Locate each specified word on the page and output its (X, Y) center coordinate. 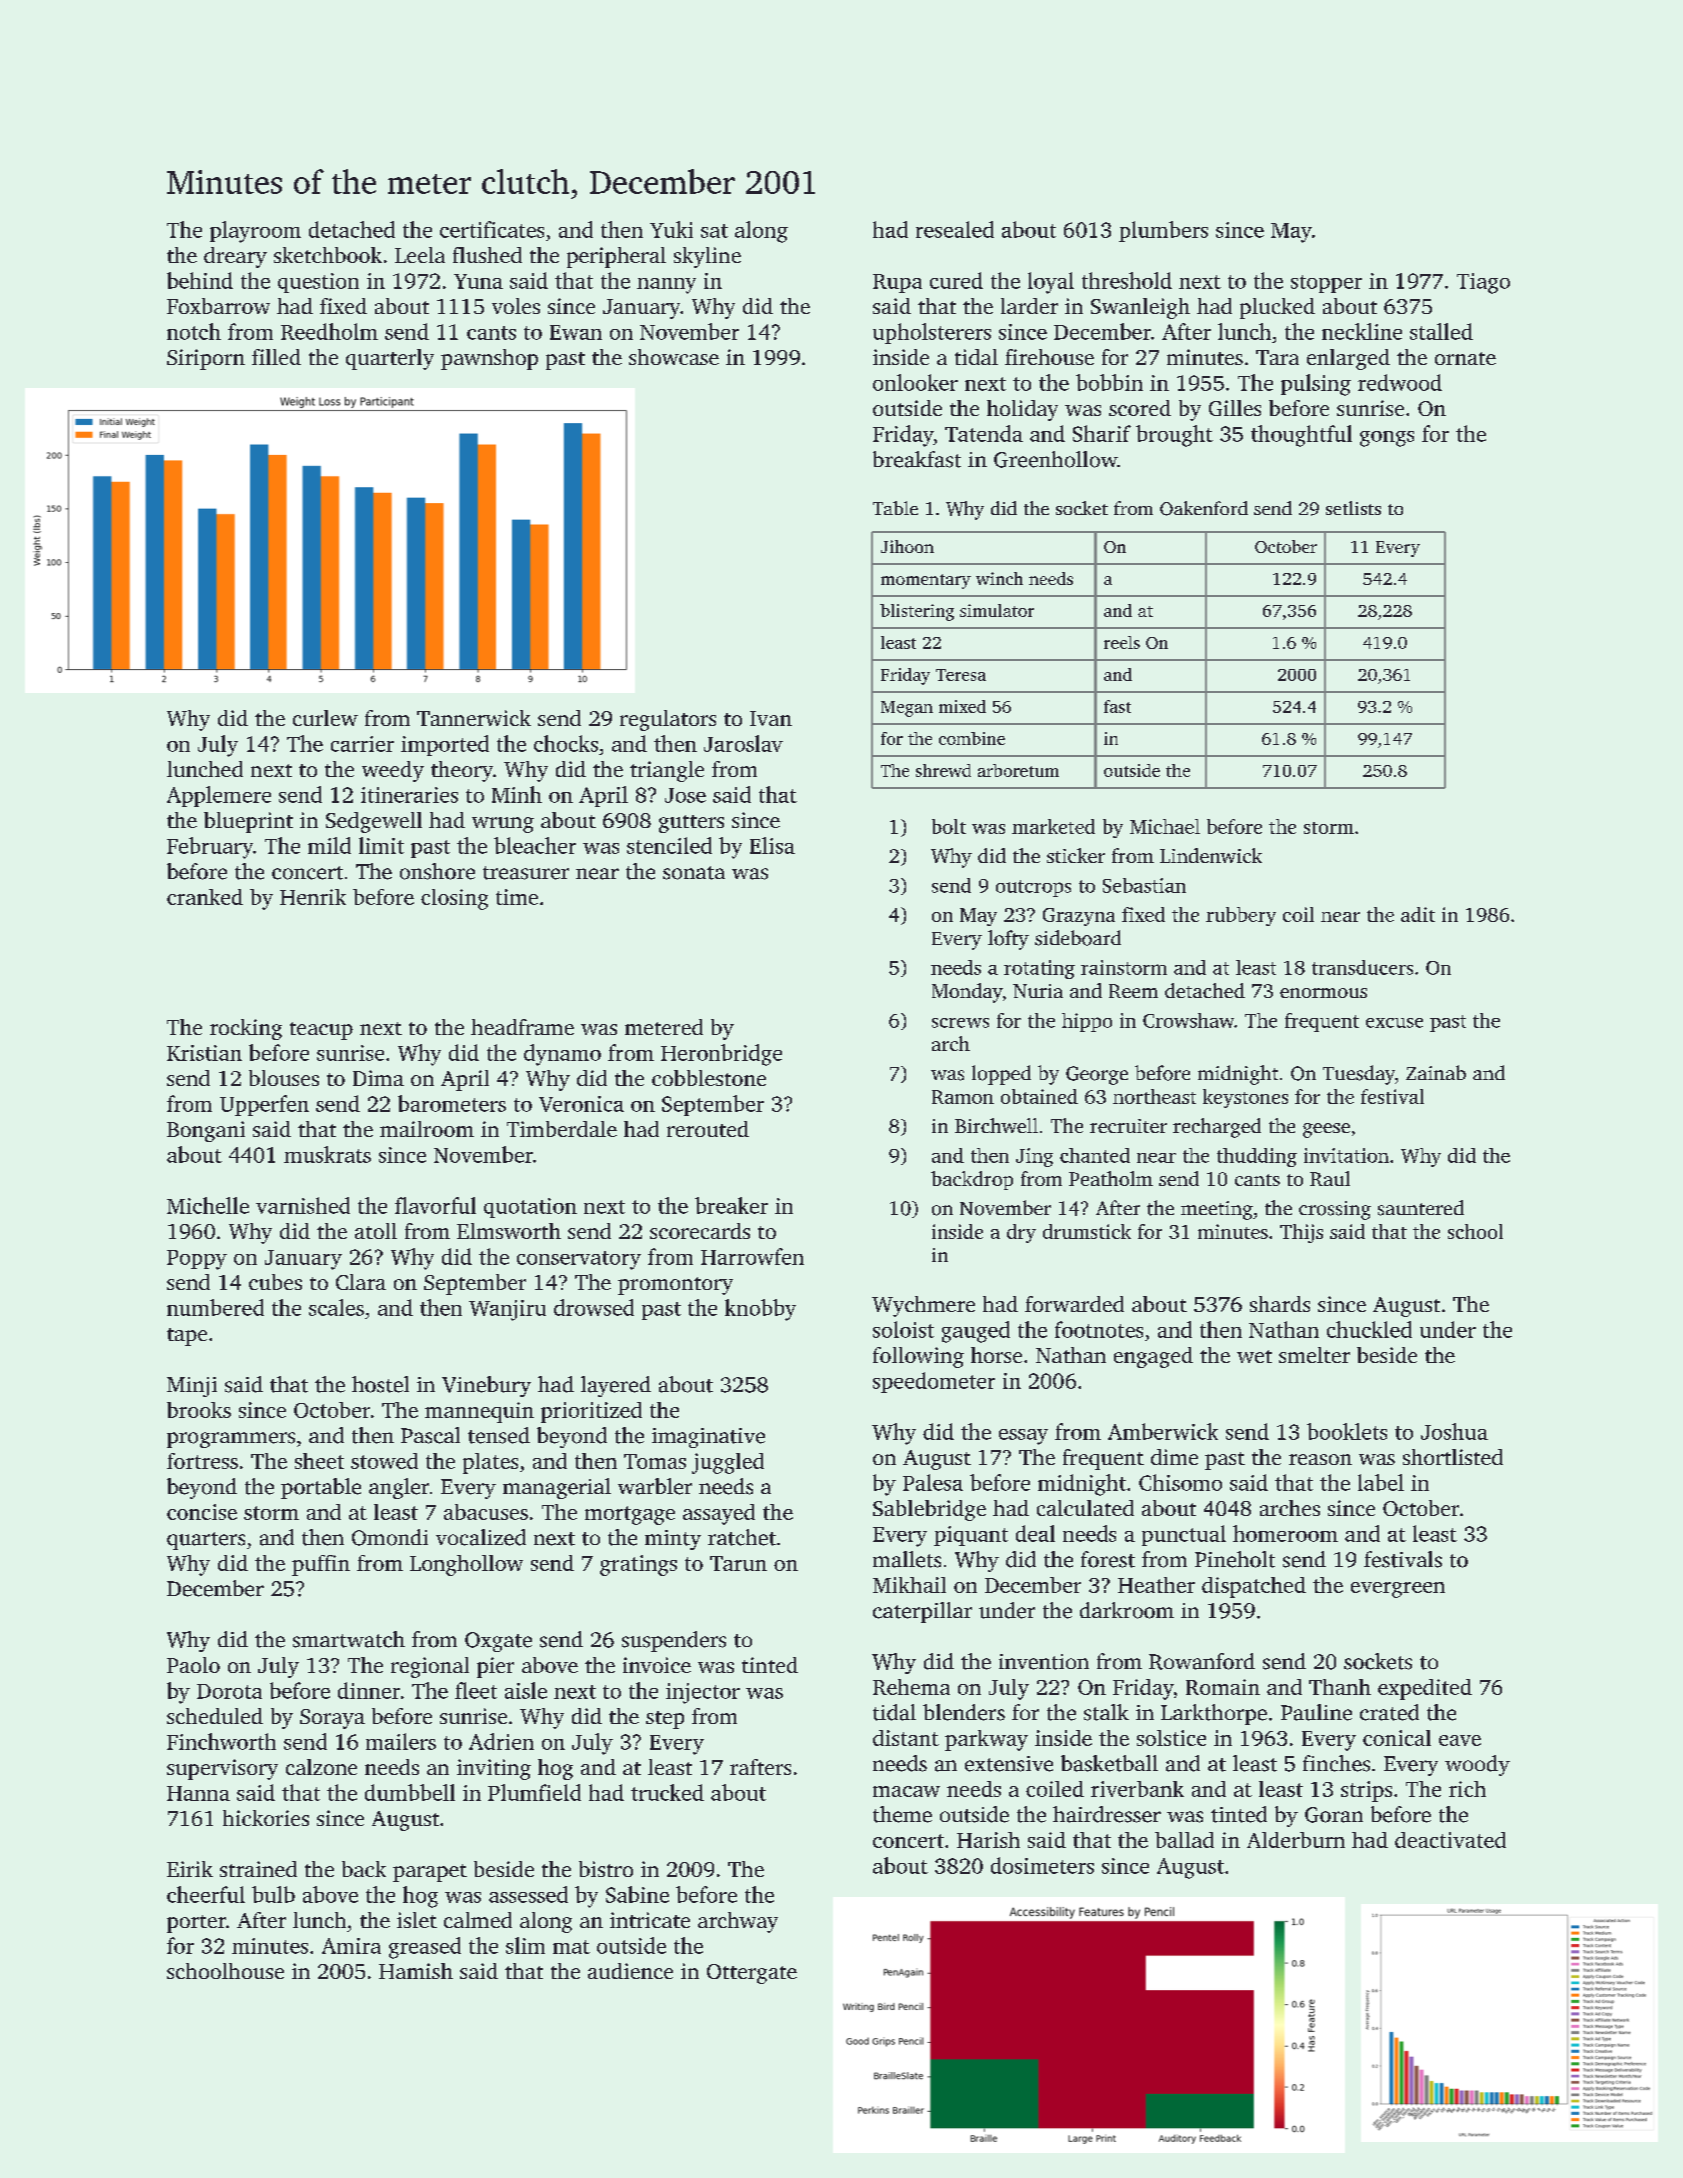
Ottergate (752, 1974)
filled (276, 357)
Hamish (416, 1971)
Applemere (219, 796)
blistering (917, 612)
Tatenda (984, 433)
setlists (1353, 508)
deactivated (1450, 1840)
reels (1122, 642)
